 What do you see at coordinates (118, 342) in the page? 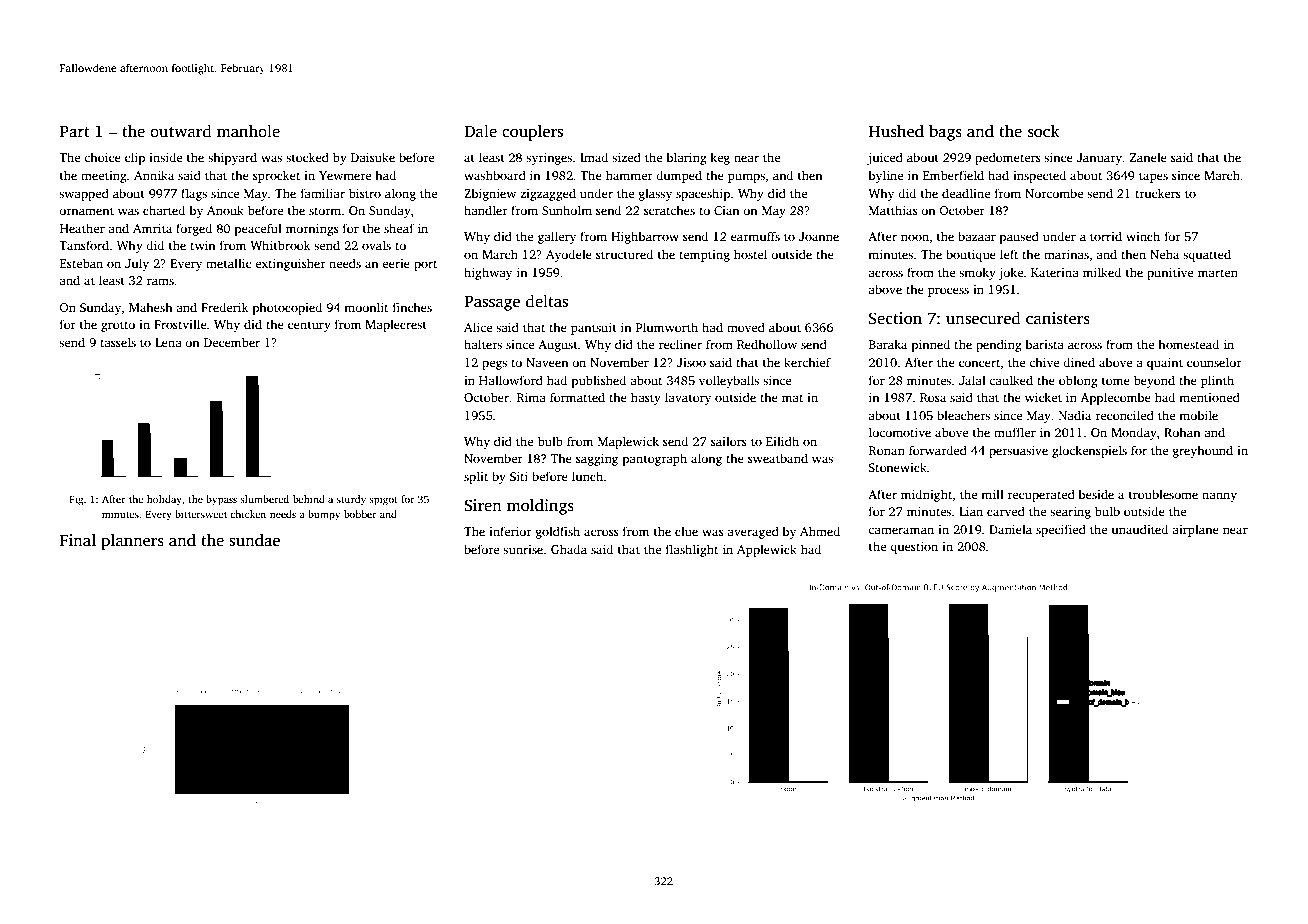
I see `tassels` at bounding box center [118, 342].
